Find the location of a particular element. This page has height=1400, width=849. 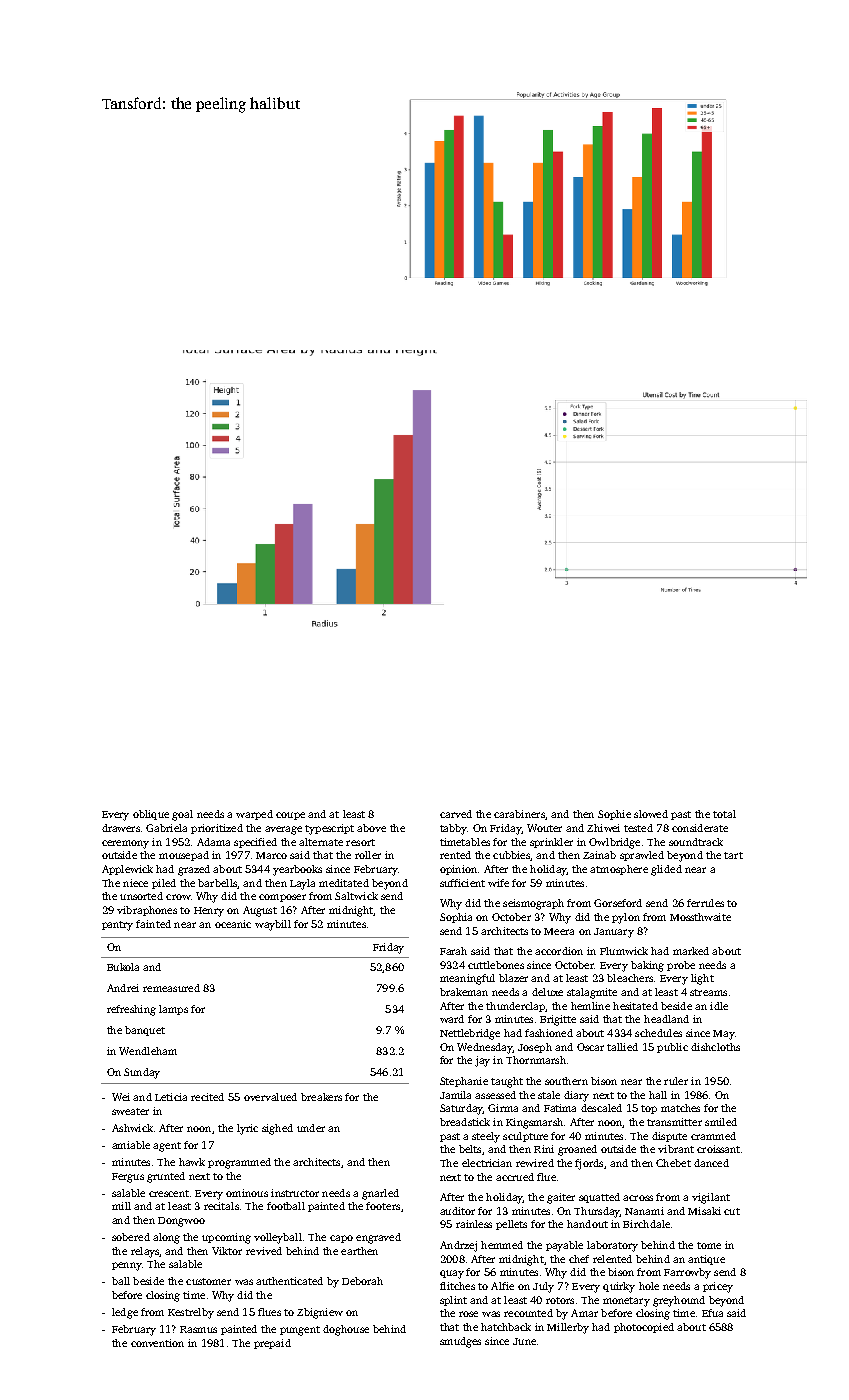

electrician is located at coordinates (487, 1163).
